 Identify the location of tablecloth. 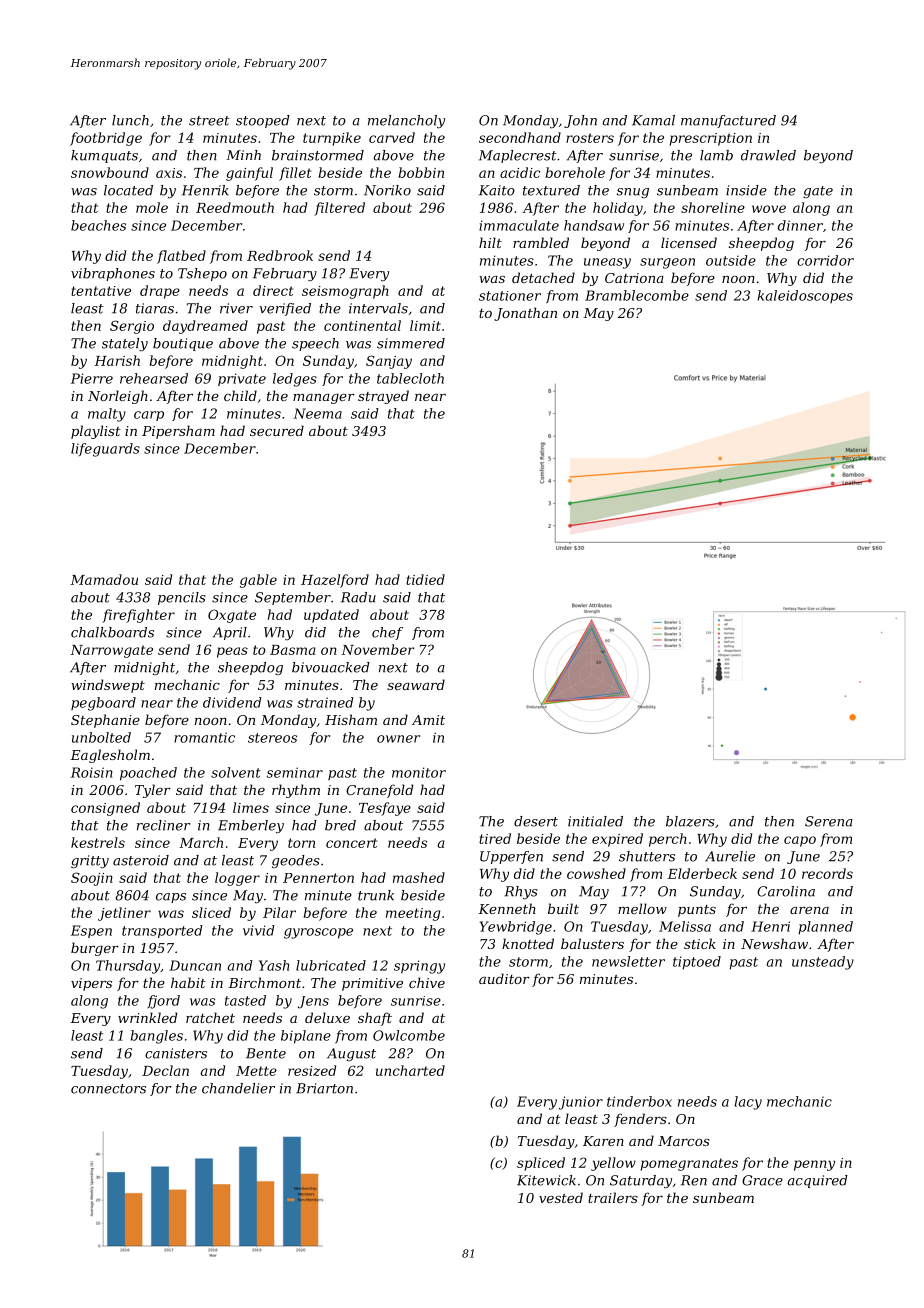
(410, 378).
